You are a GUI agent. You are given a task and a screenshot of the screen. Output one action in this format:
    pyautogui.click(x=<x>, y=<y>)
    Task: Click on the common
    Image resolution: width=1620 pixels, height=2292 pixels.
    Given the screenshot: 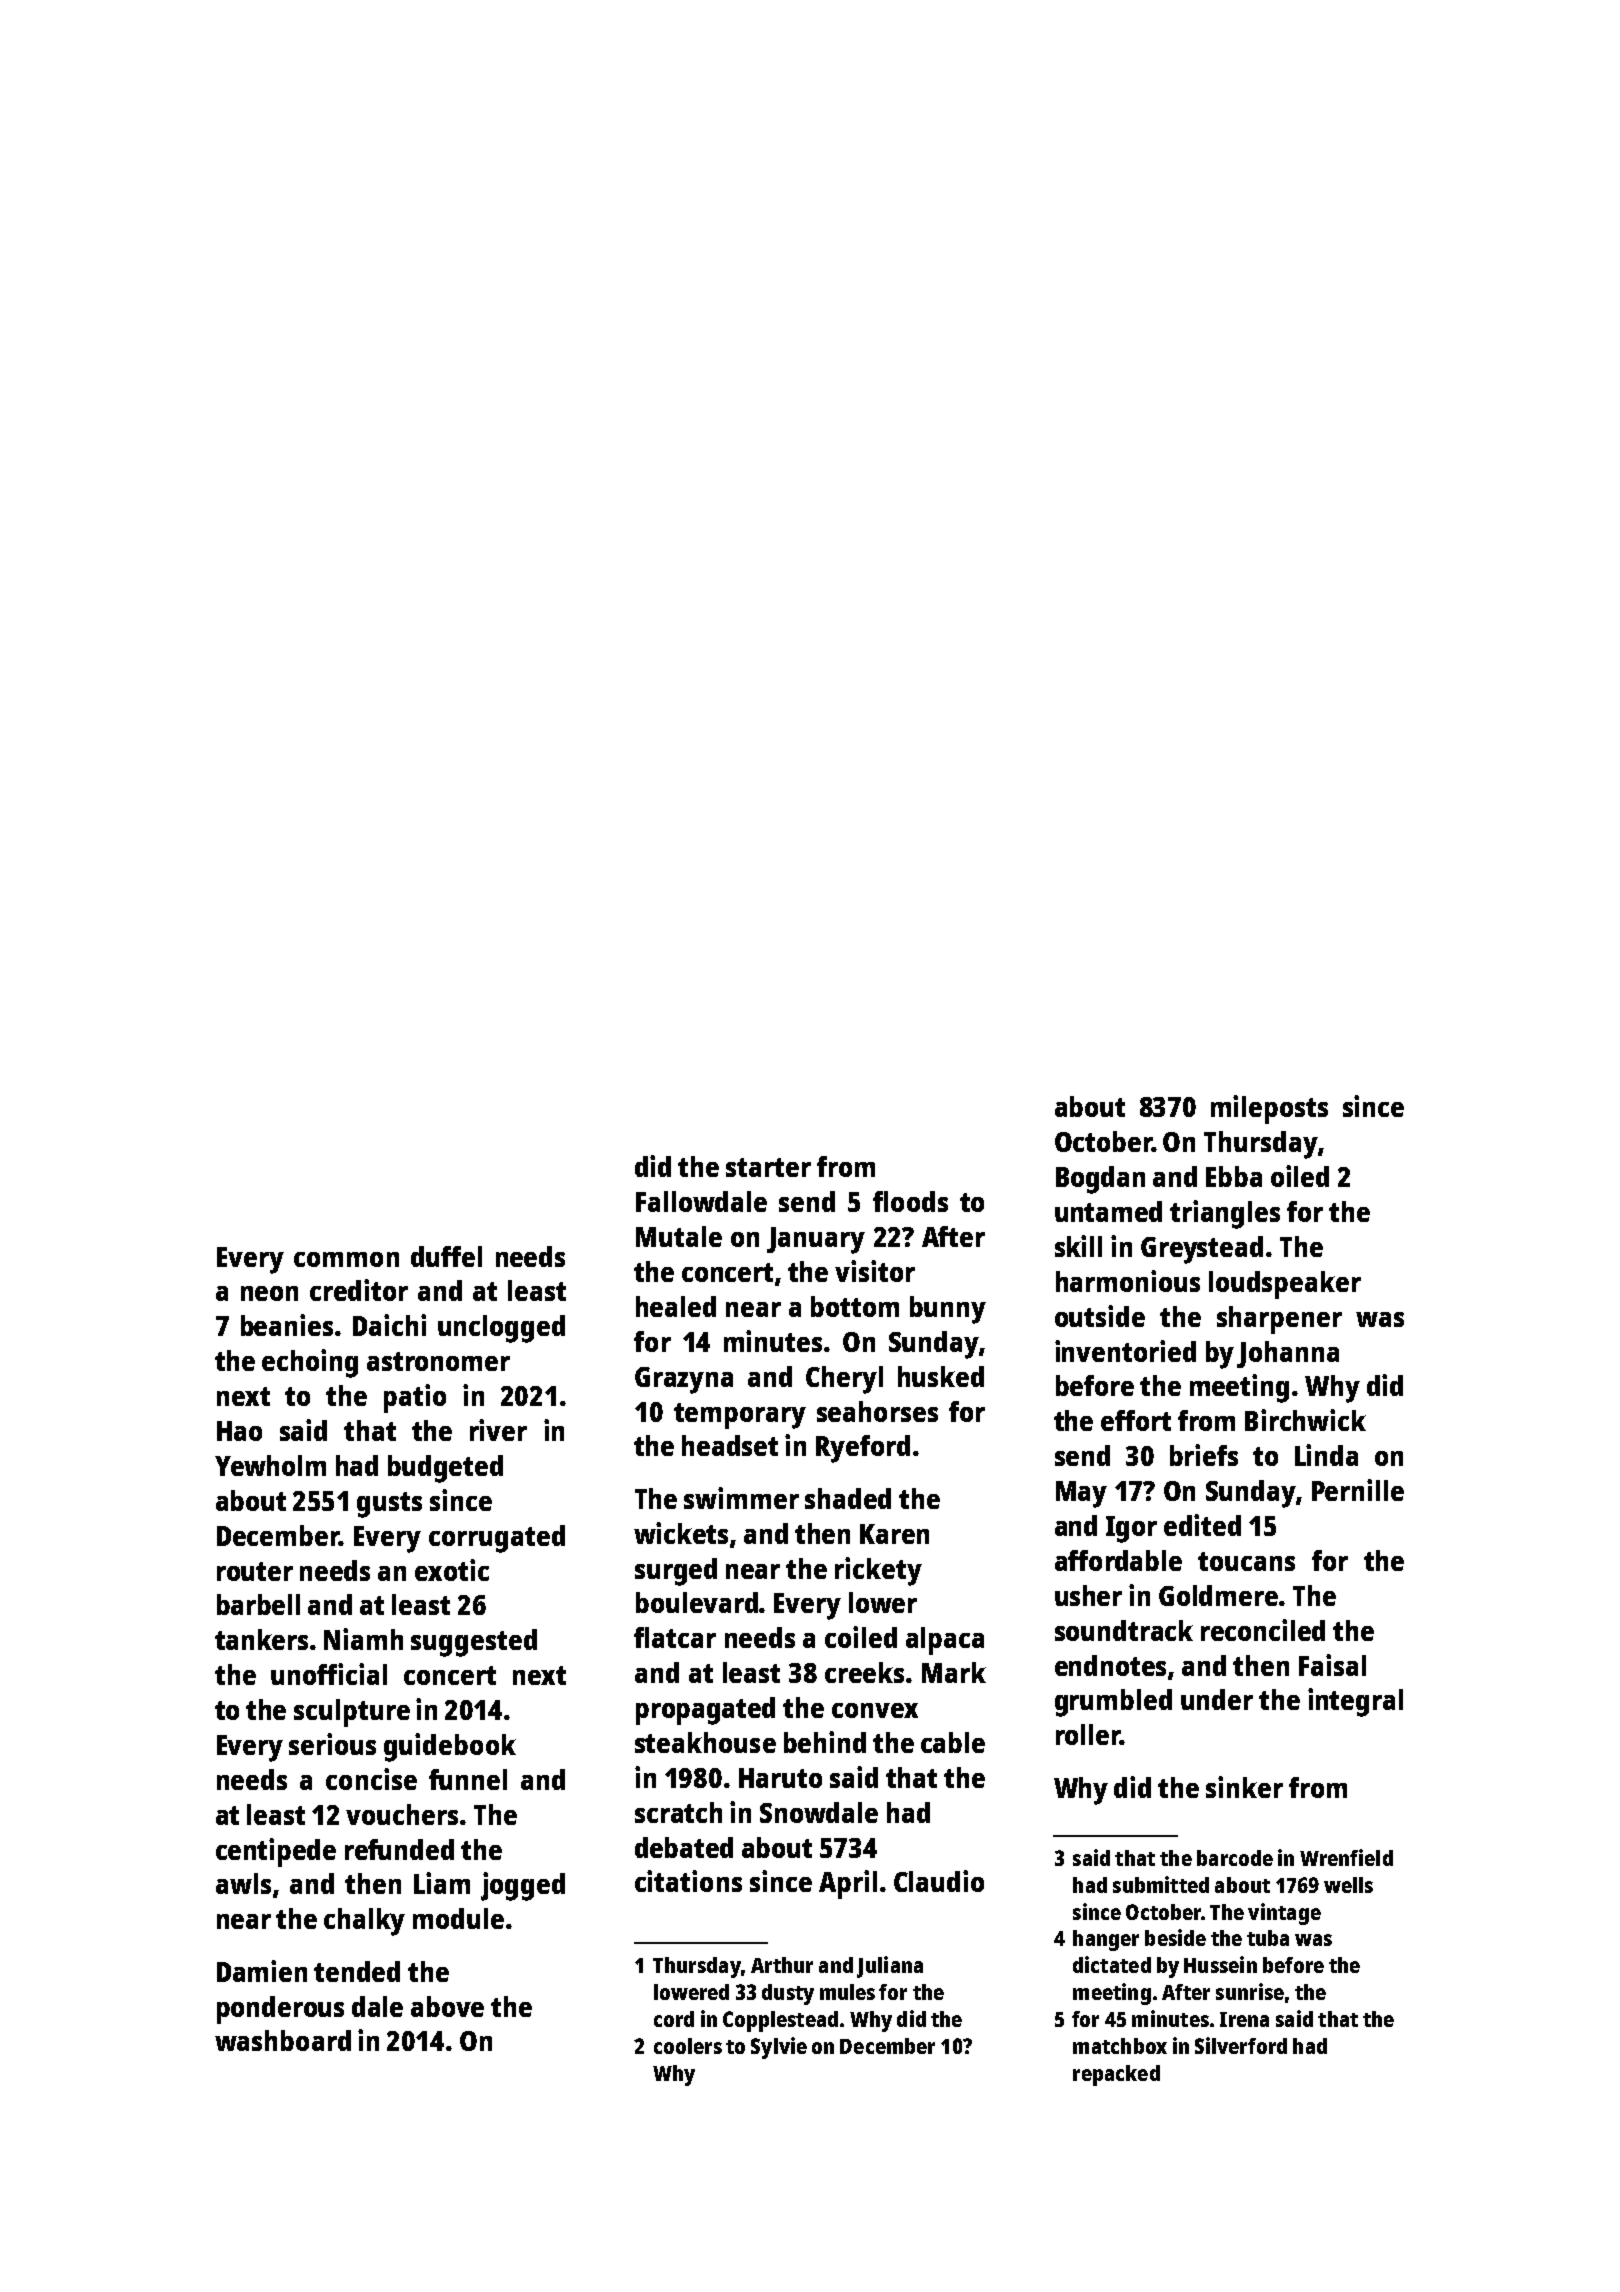 What is the action you would take?
    pyautogui.click(x=346, y=1259)
